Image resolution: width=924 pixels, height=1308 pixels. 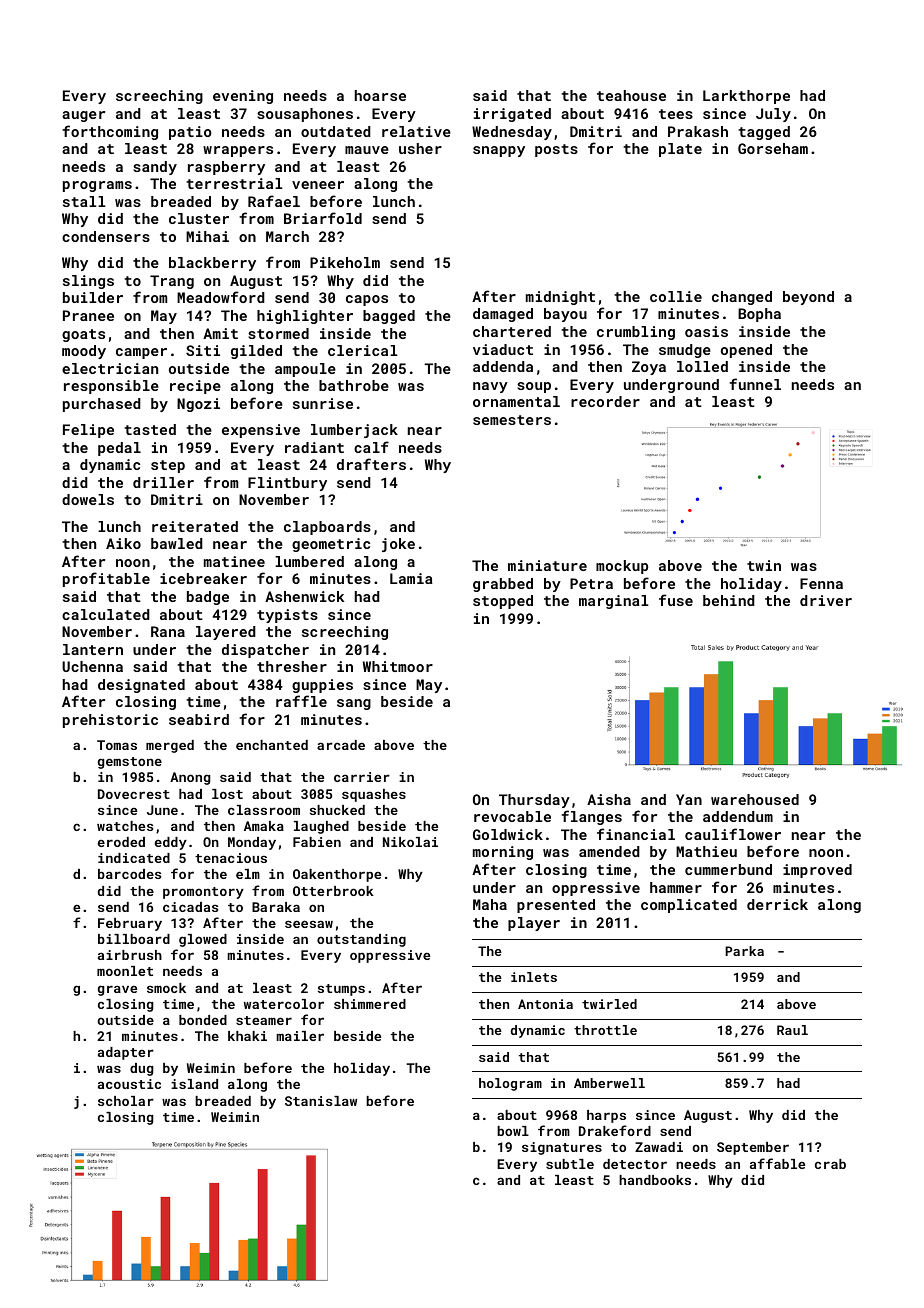 I want to click on dug, so click(x=141, y=1069).
